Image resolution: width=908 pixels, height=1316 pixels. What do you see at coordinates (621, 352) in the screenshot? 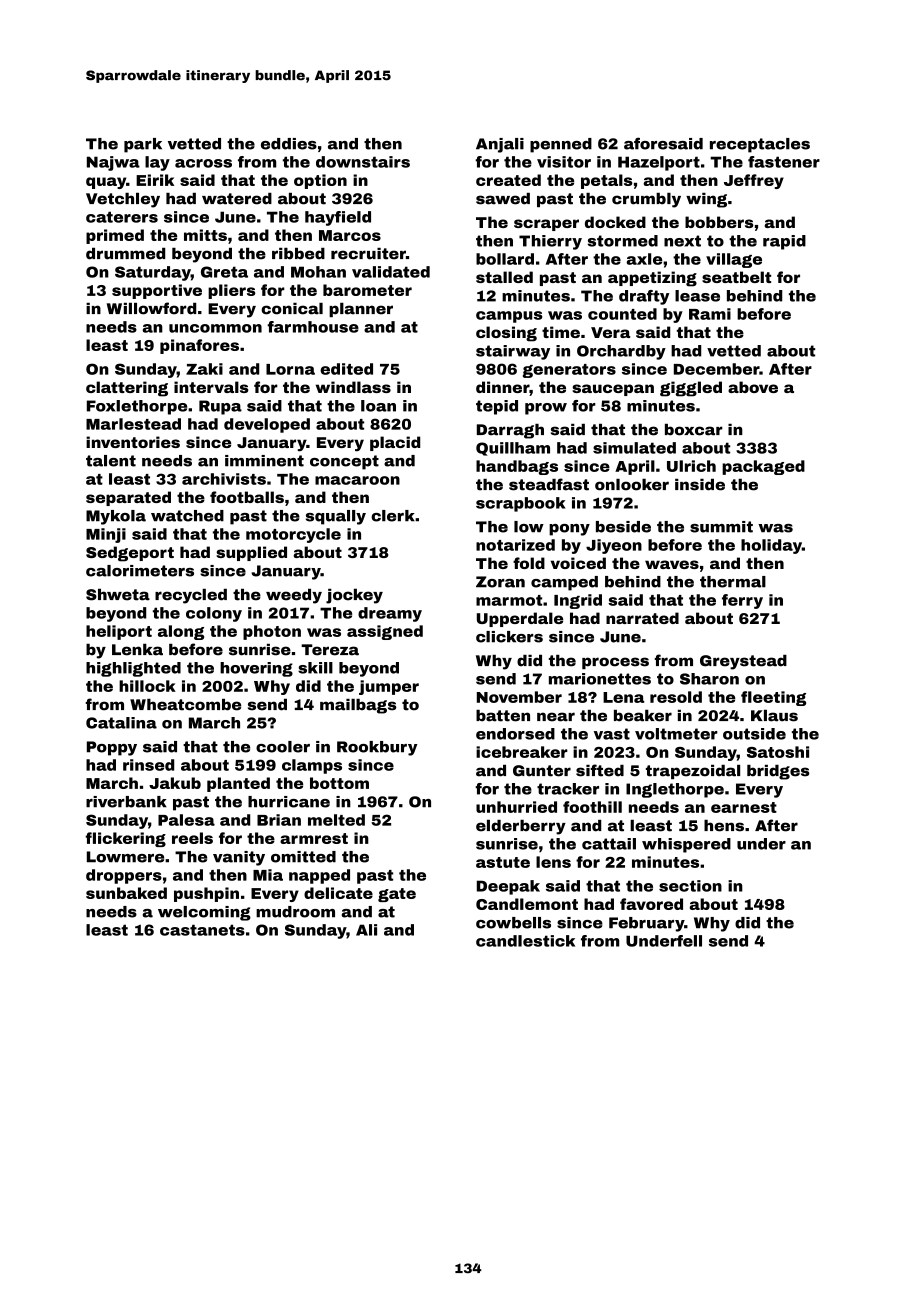
I see `Orchardby` at bounding box center [621, 352].
